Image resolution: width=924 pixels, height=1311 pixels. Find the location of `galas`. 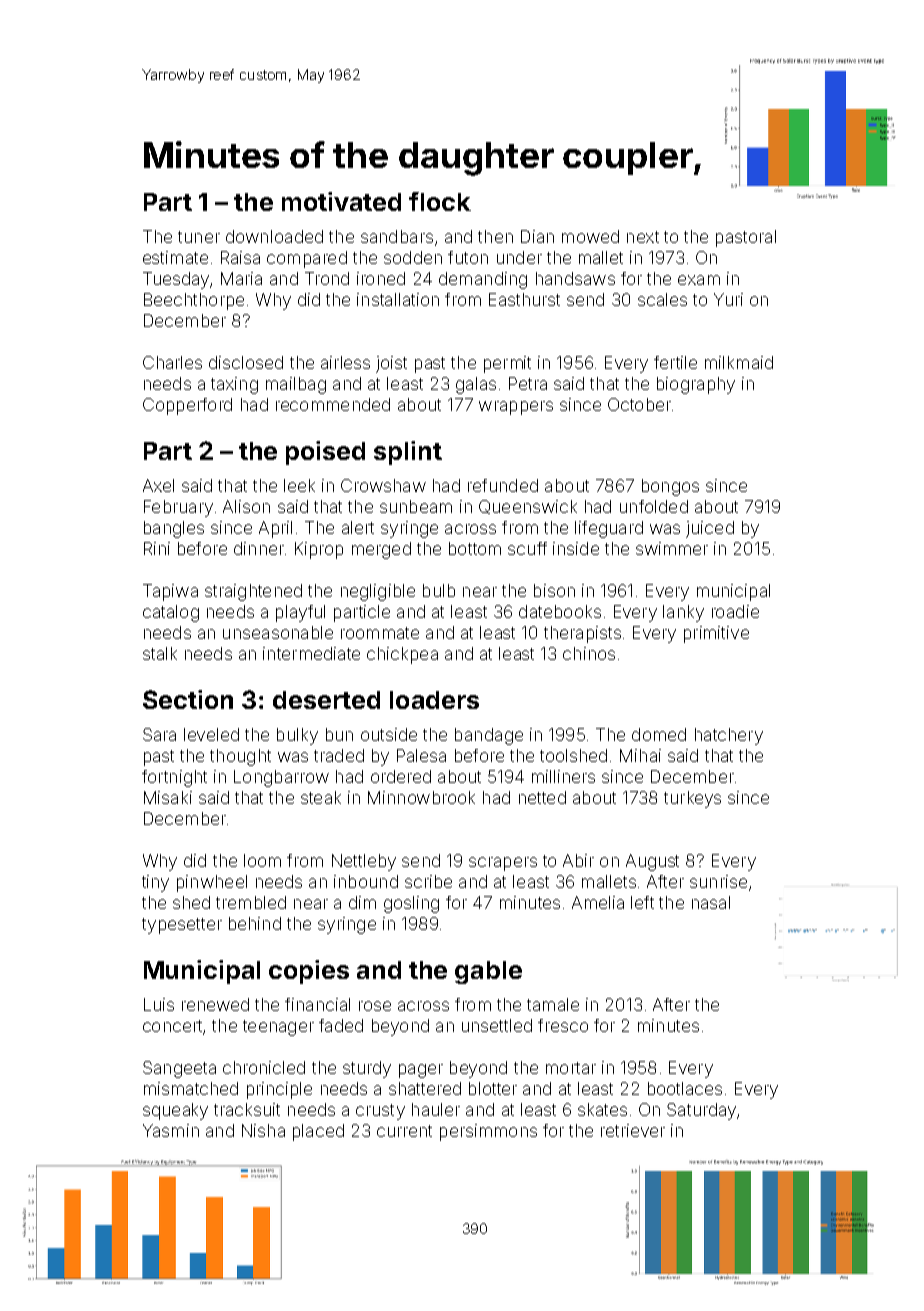

galas is located at coordinates (476, 385).
